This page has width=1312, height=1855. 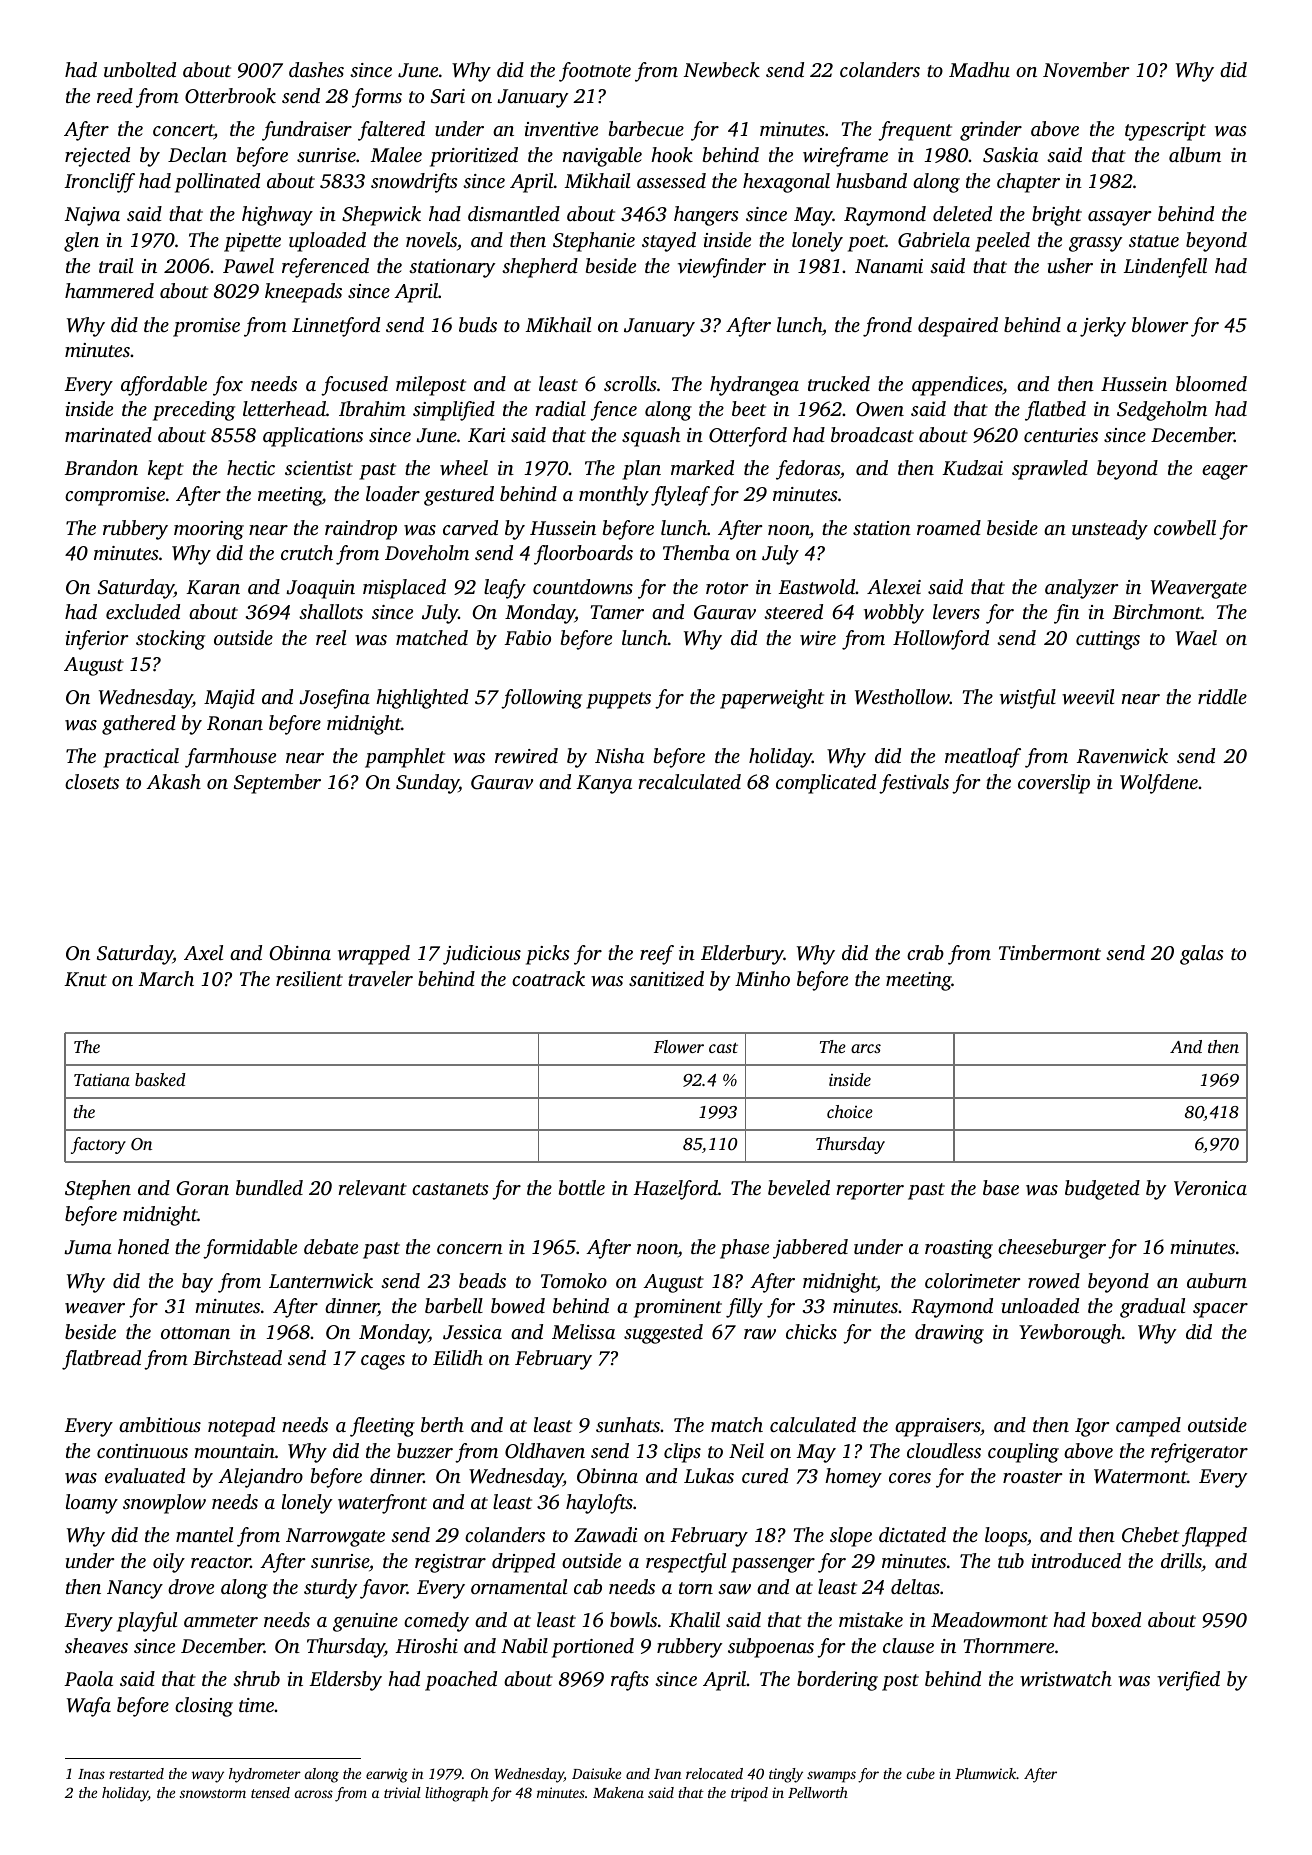 I want to click on bloomed, so click(x=1211, y=383).
